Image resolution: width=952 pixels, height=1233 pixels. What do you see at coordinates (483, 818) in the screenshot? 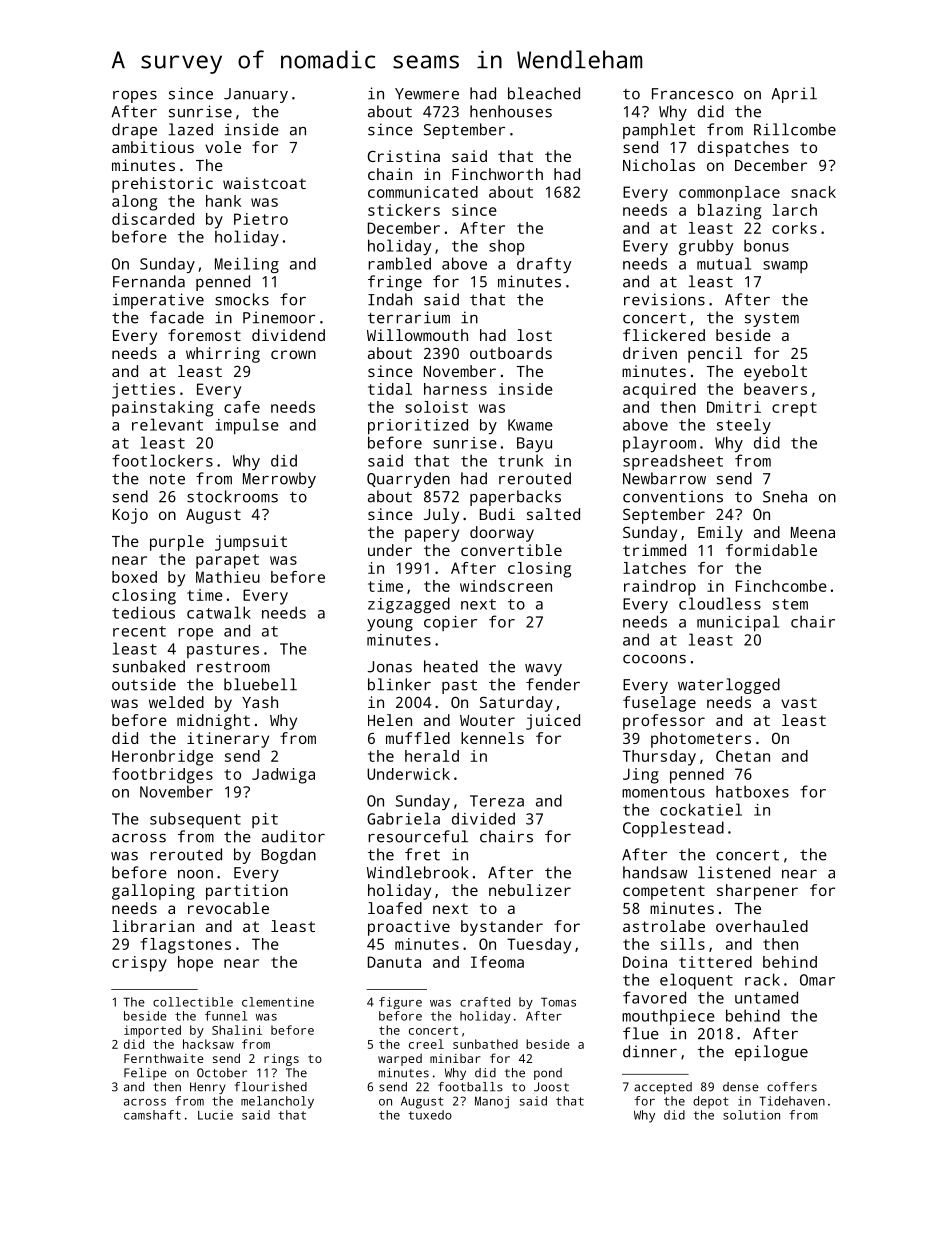
I see `divided` at bounding box center [483, 818].
